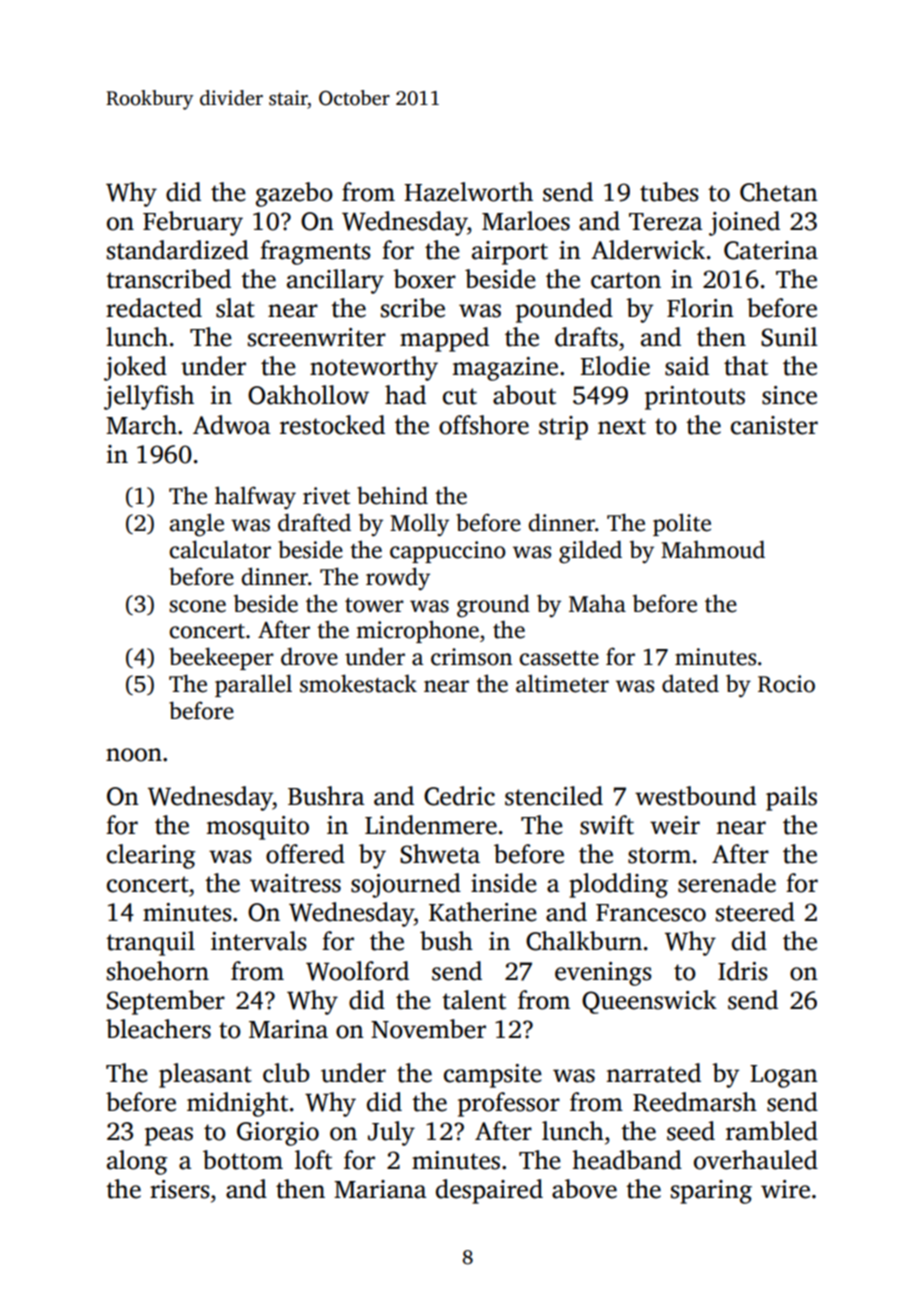  Describe the element at coordinates (134, 755) in the screenshot. I see `noon` at that location.
